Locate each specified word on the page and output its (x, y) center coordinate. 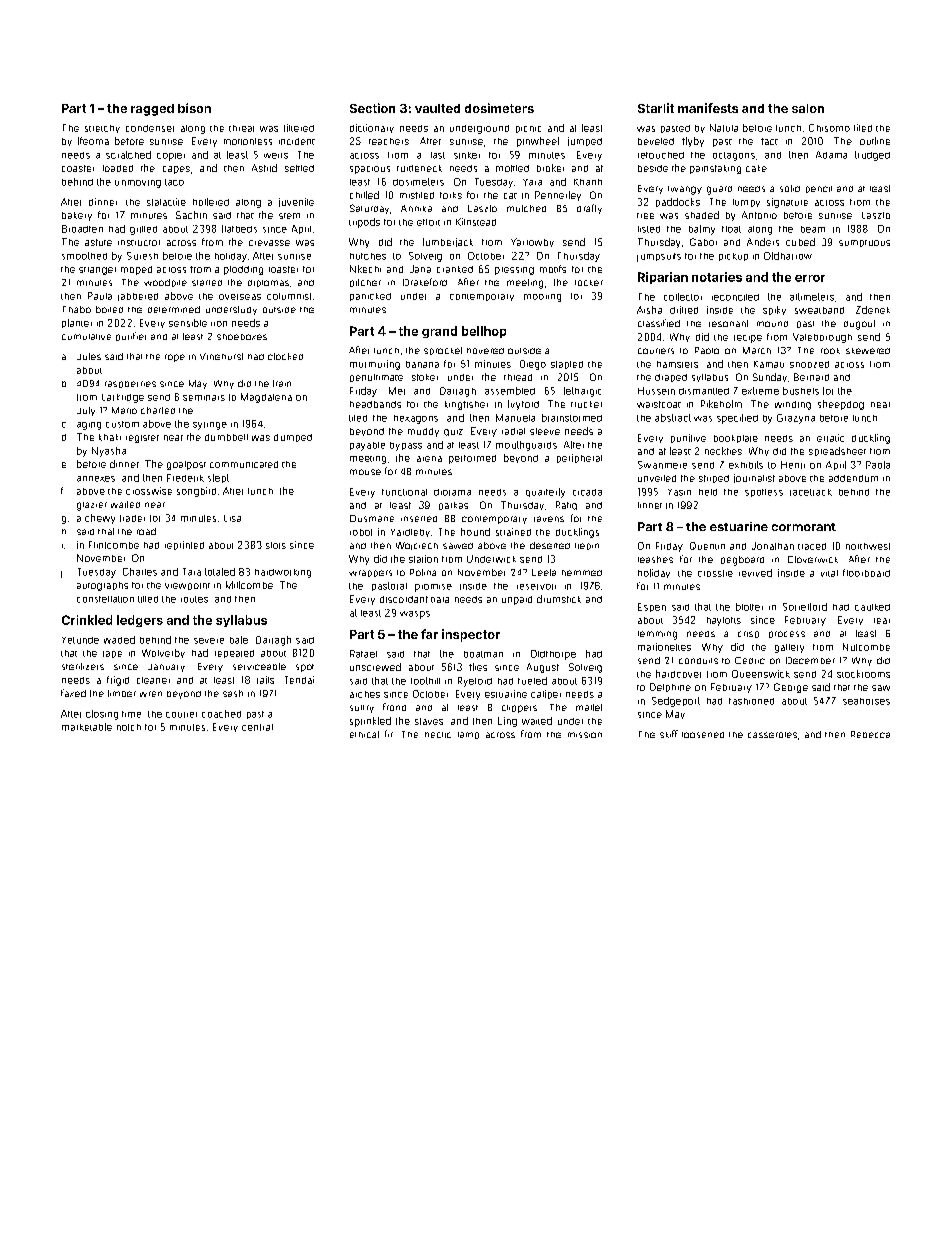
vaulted (437, 108)
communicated (244, 464)
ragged (152, 110)
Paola (878, 465)
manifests (708, 108)
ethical (364, 734)
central (257, 727)
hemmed (582, 573)
